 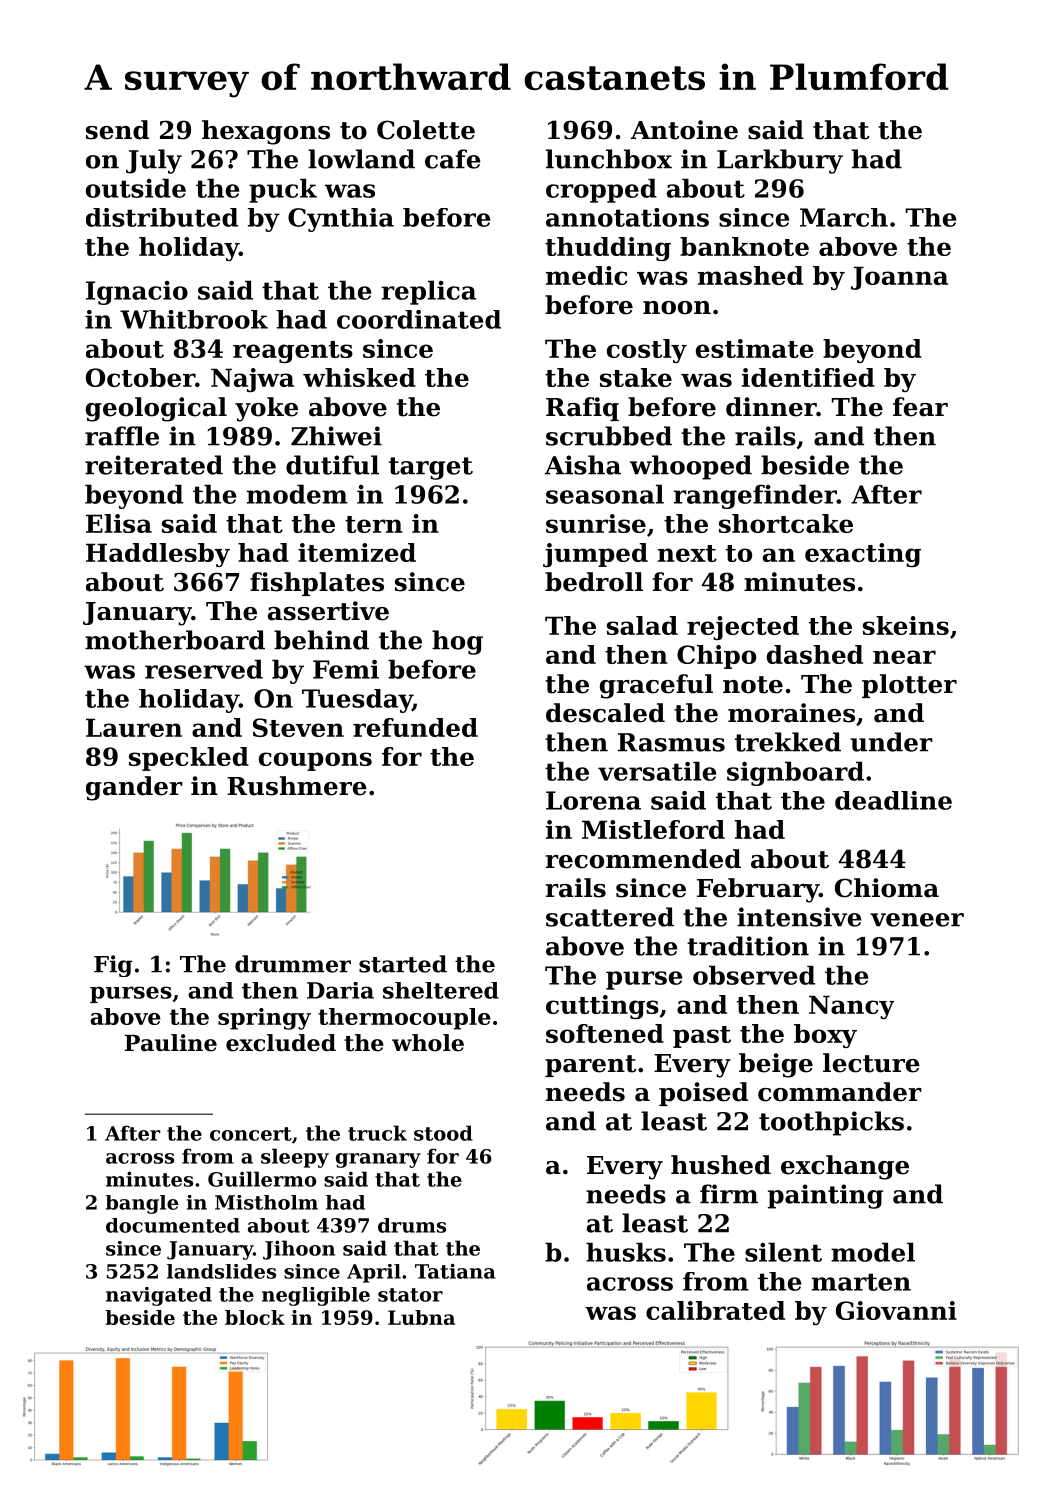 I want to click on medic, so click(x=586, y=275).
